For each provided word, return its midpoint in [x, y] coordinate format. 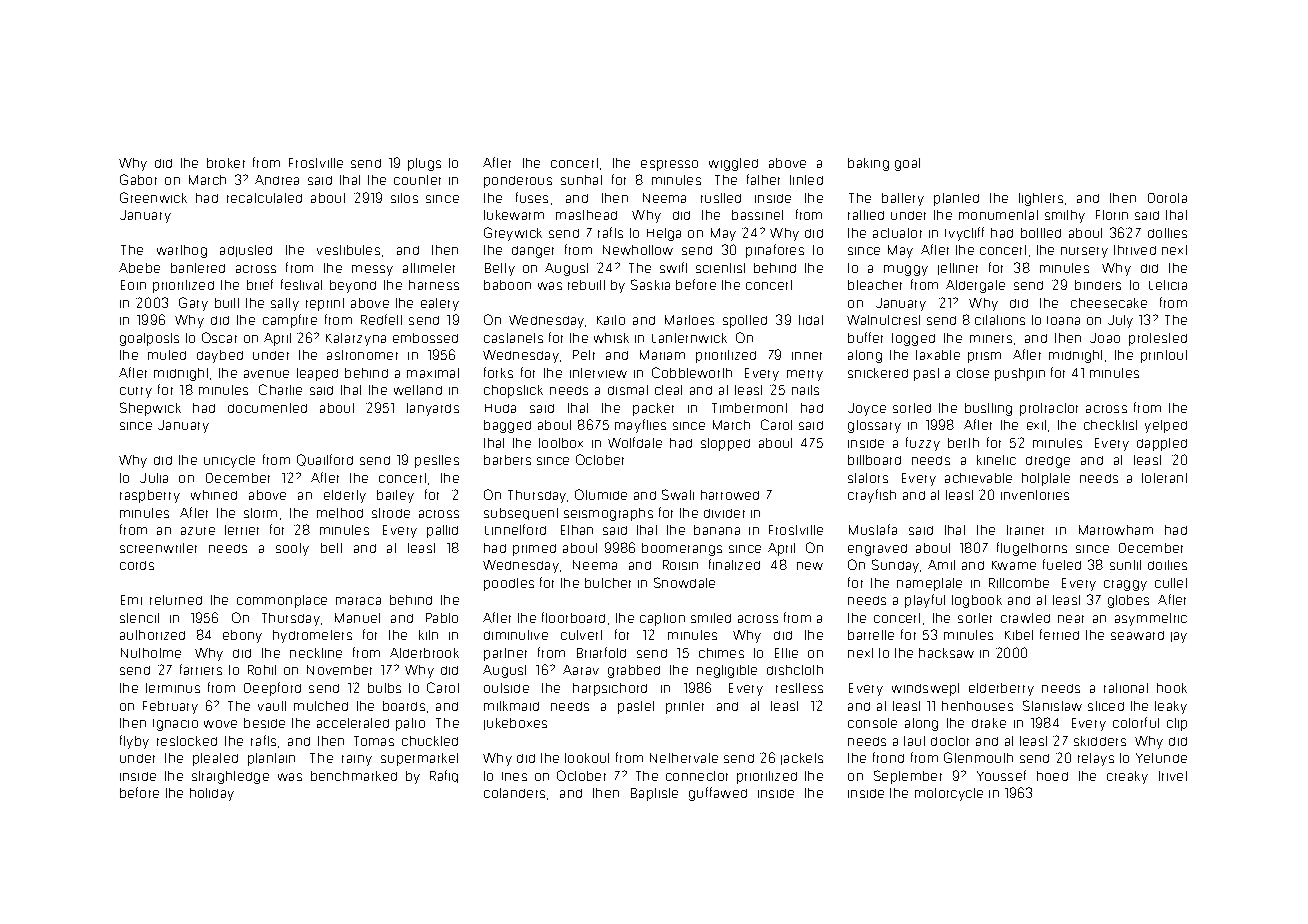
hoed [1052, 776]
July [1120, 321]
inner [807, 356]
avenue [266, 374]
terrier [242, 530]
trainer [1025, 530]
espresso [669, 165]
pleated [215, 759]
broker [226, 163]
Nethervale [684, 758]
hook [1172, 688]
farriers [201, 669]
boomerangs [682, 549]
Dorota [1167, 198]
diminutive [516, 635]
